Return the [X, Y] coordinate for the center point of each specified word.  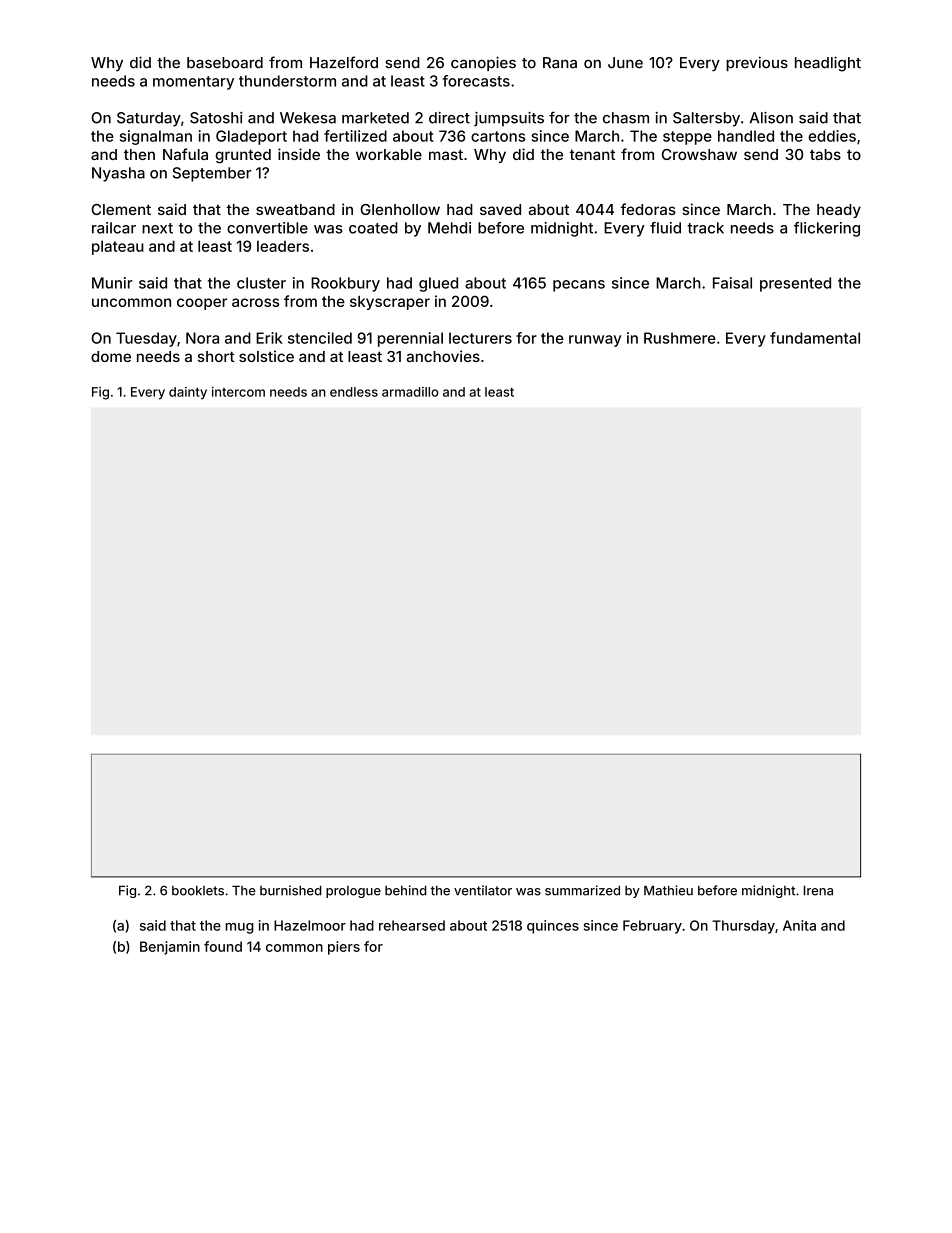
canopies [483, 63]
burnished [290, 890]
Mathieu [668, 890]
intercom [238, 392]
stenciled [320, 338]
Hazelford [344, 62]
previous [757, 63]
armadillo [410, 392]
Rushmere [680, 338]
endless [354, 392]
